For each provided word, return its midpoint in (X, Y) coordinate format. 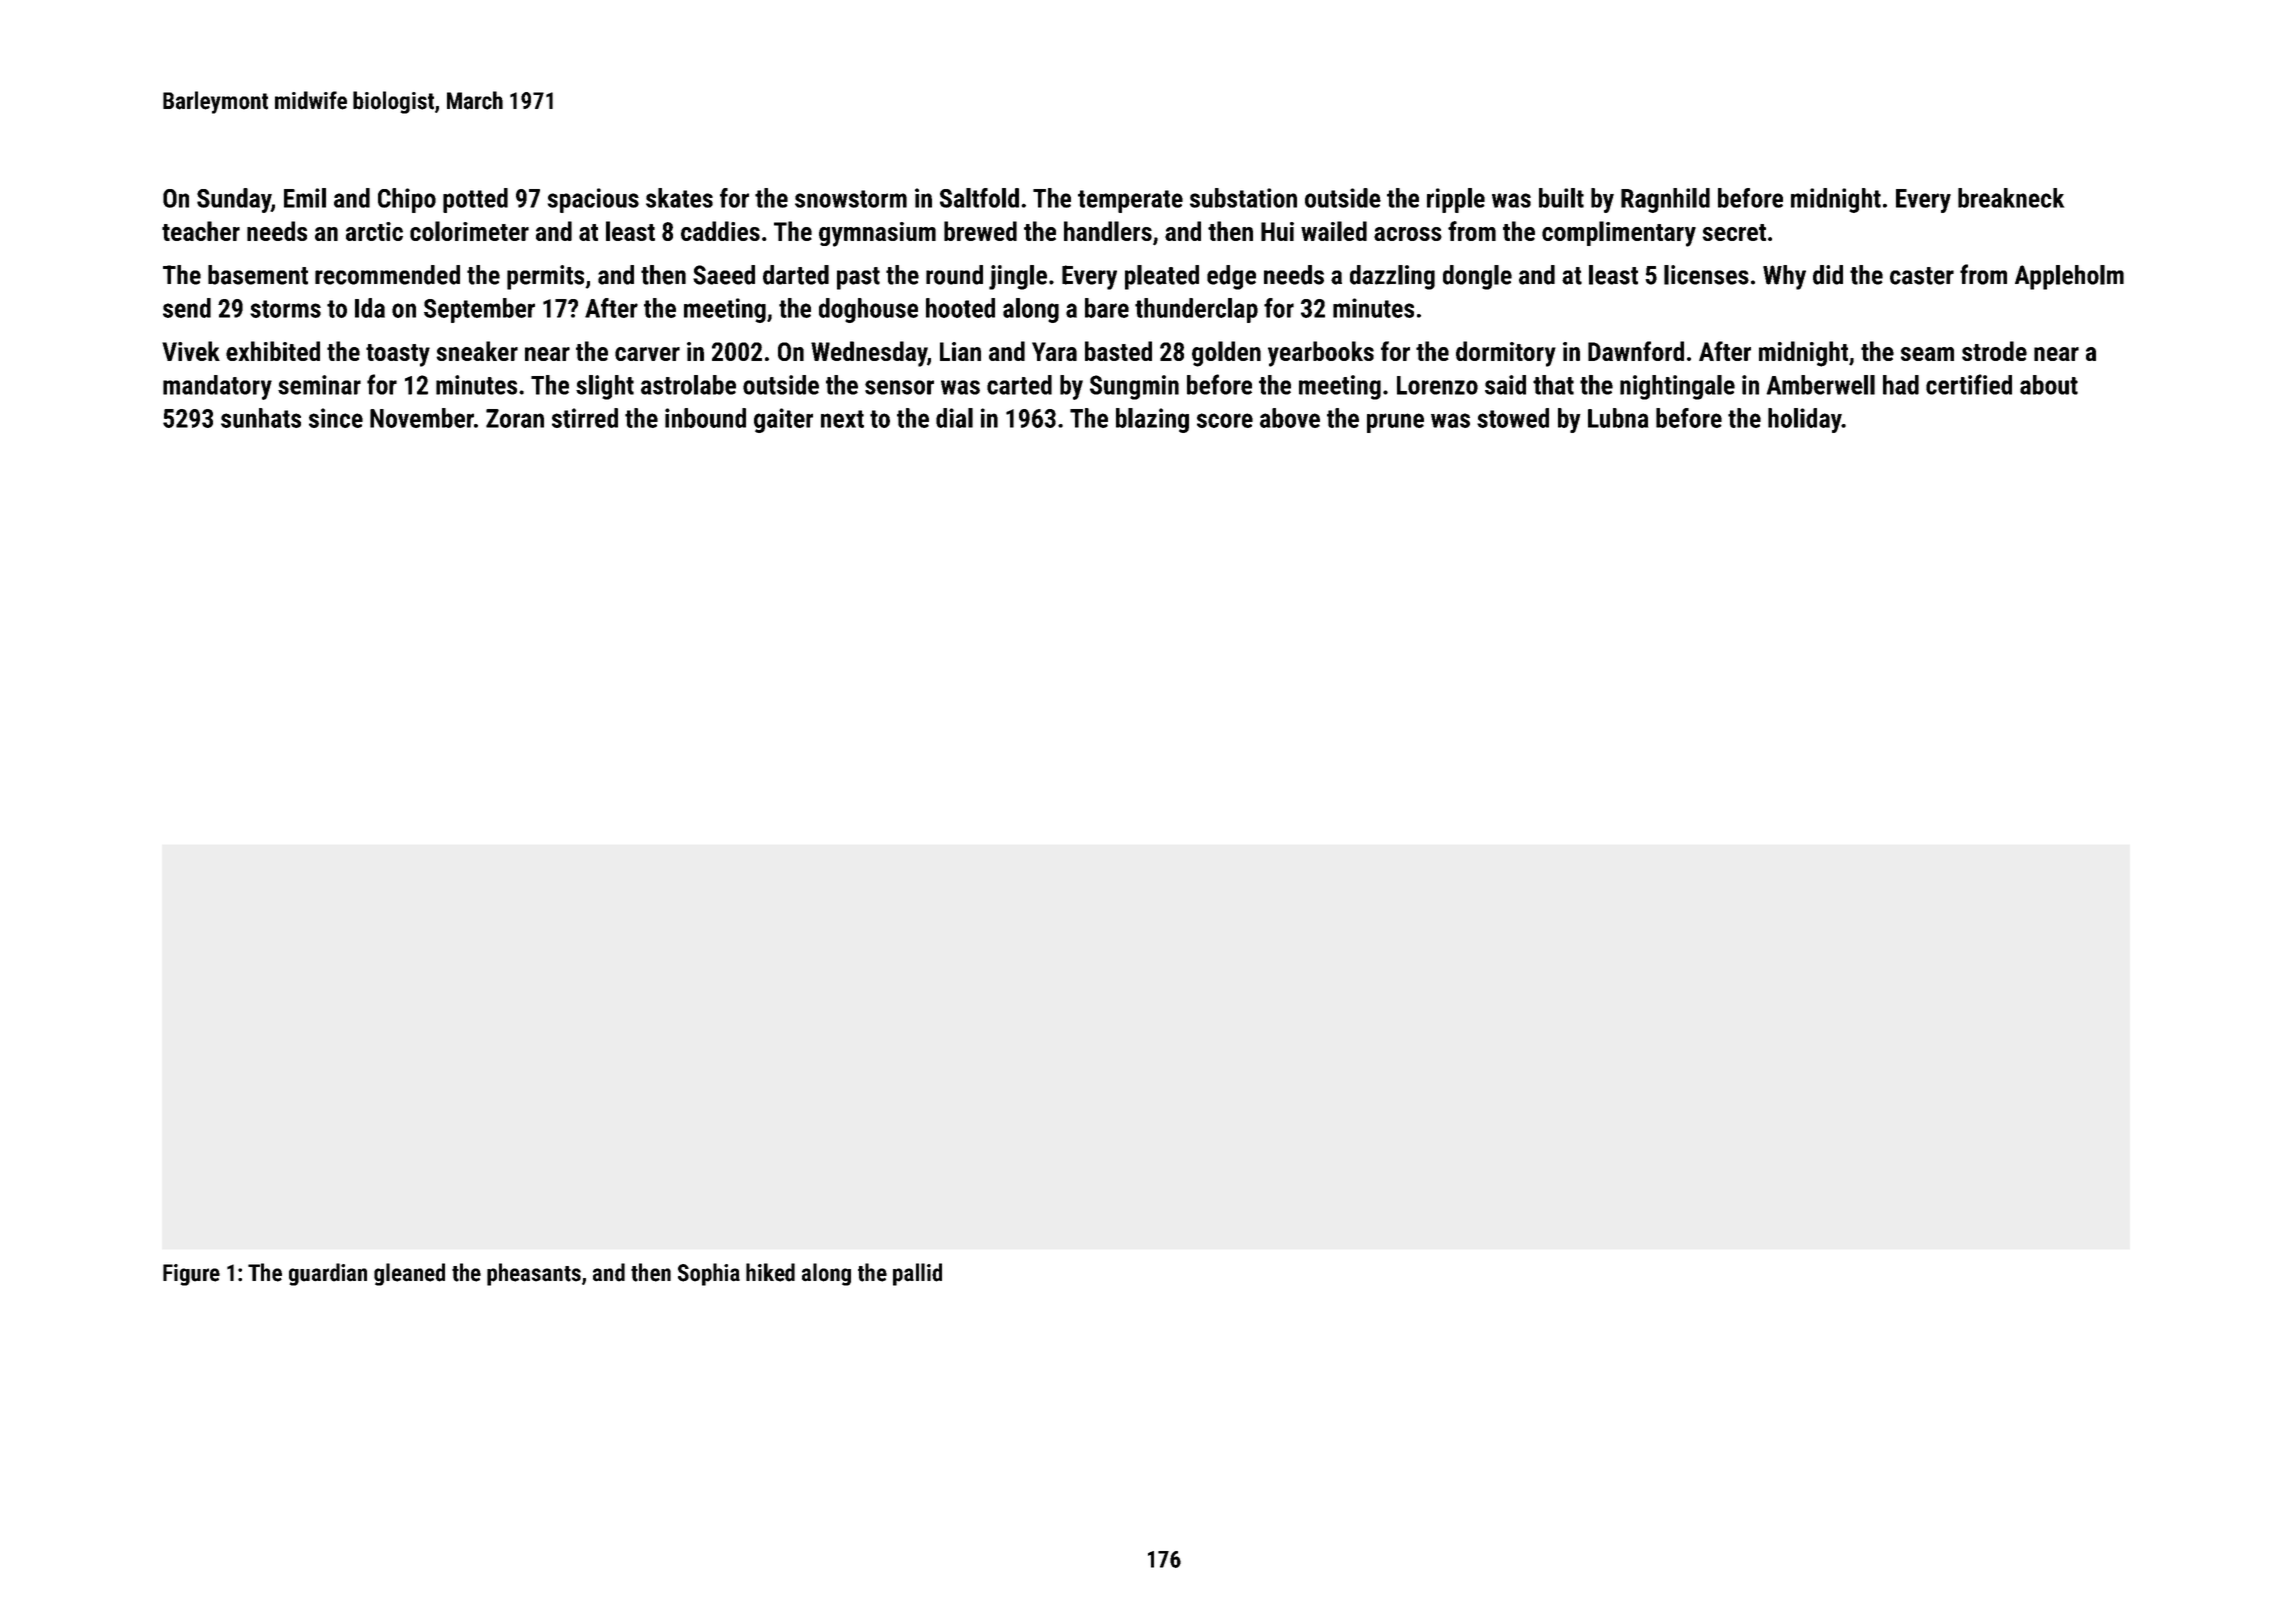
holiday (1805, 420)
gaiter (783, 420)
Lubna (1618, 418)
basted (1118, 351)
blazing (1152, 420)
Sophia (709, 1274)
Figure (191, 1275)
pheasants (534, 1274)
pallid (917, 1274)
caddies (720, 231)
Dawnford (1636, 351)
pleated (1162, 277)
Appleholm (2069, 277)
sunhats (261, 418)
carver (647, 354)
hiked (770, 1272)
